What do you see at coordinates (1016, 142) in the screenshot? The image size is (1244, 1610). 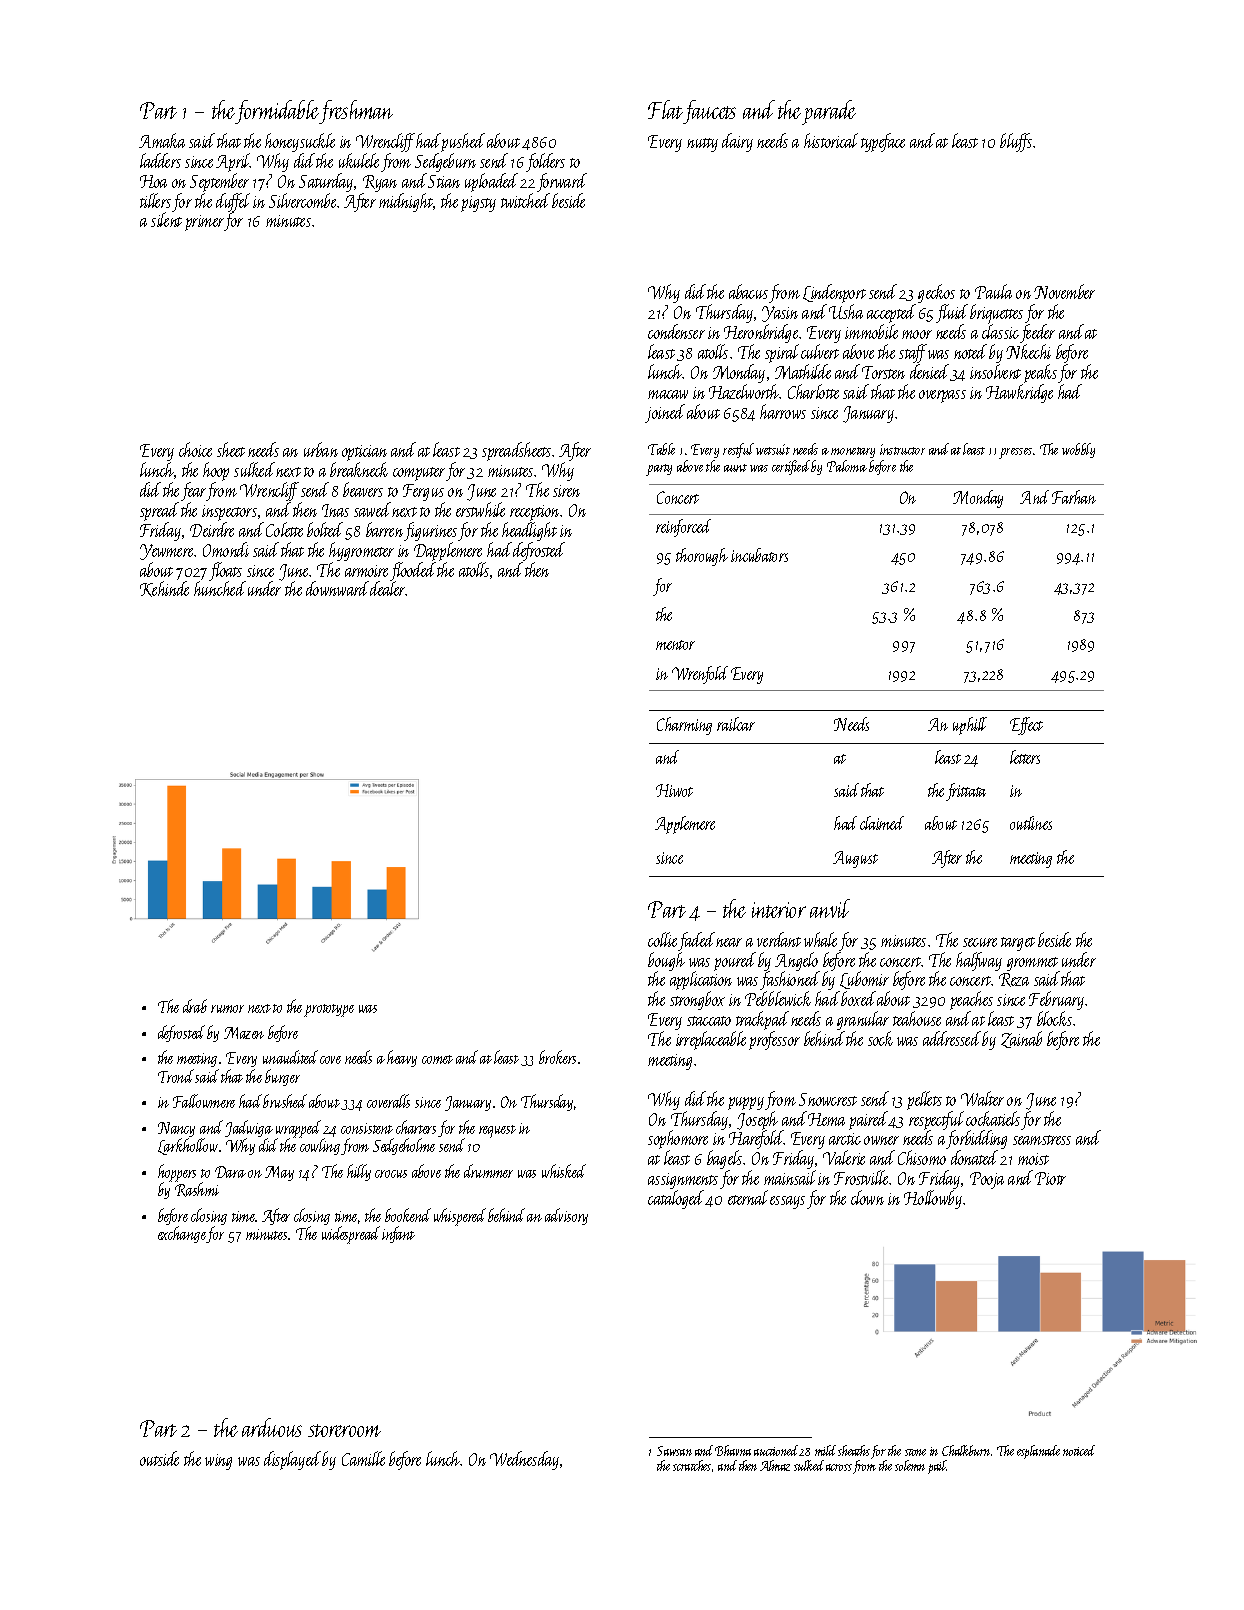 I see `bluffs` at bounding box center [1016, 142].
